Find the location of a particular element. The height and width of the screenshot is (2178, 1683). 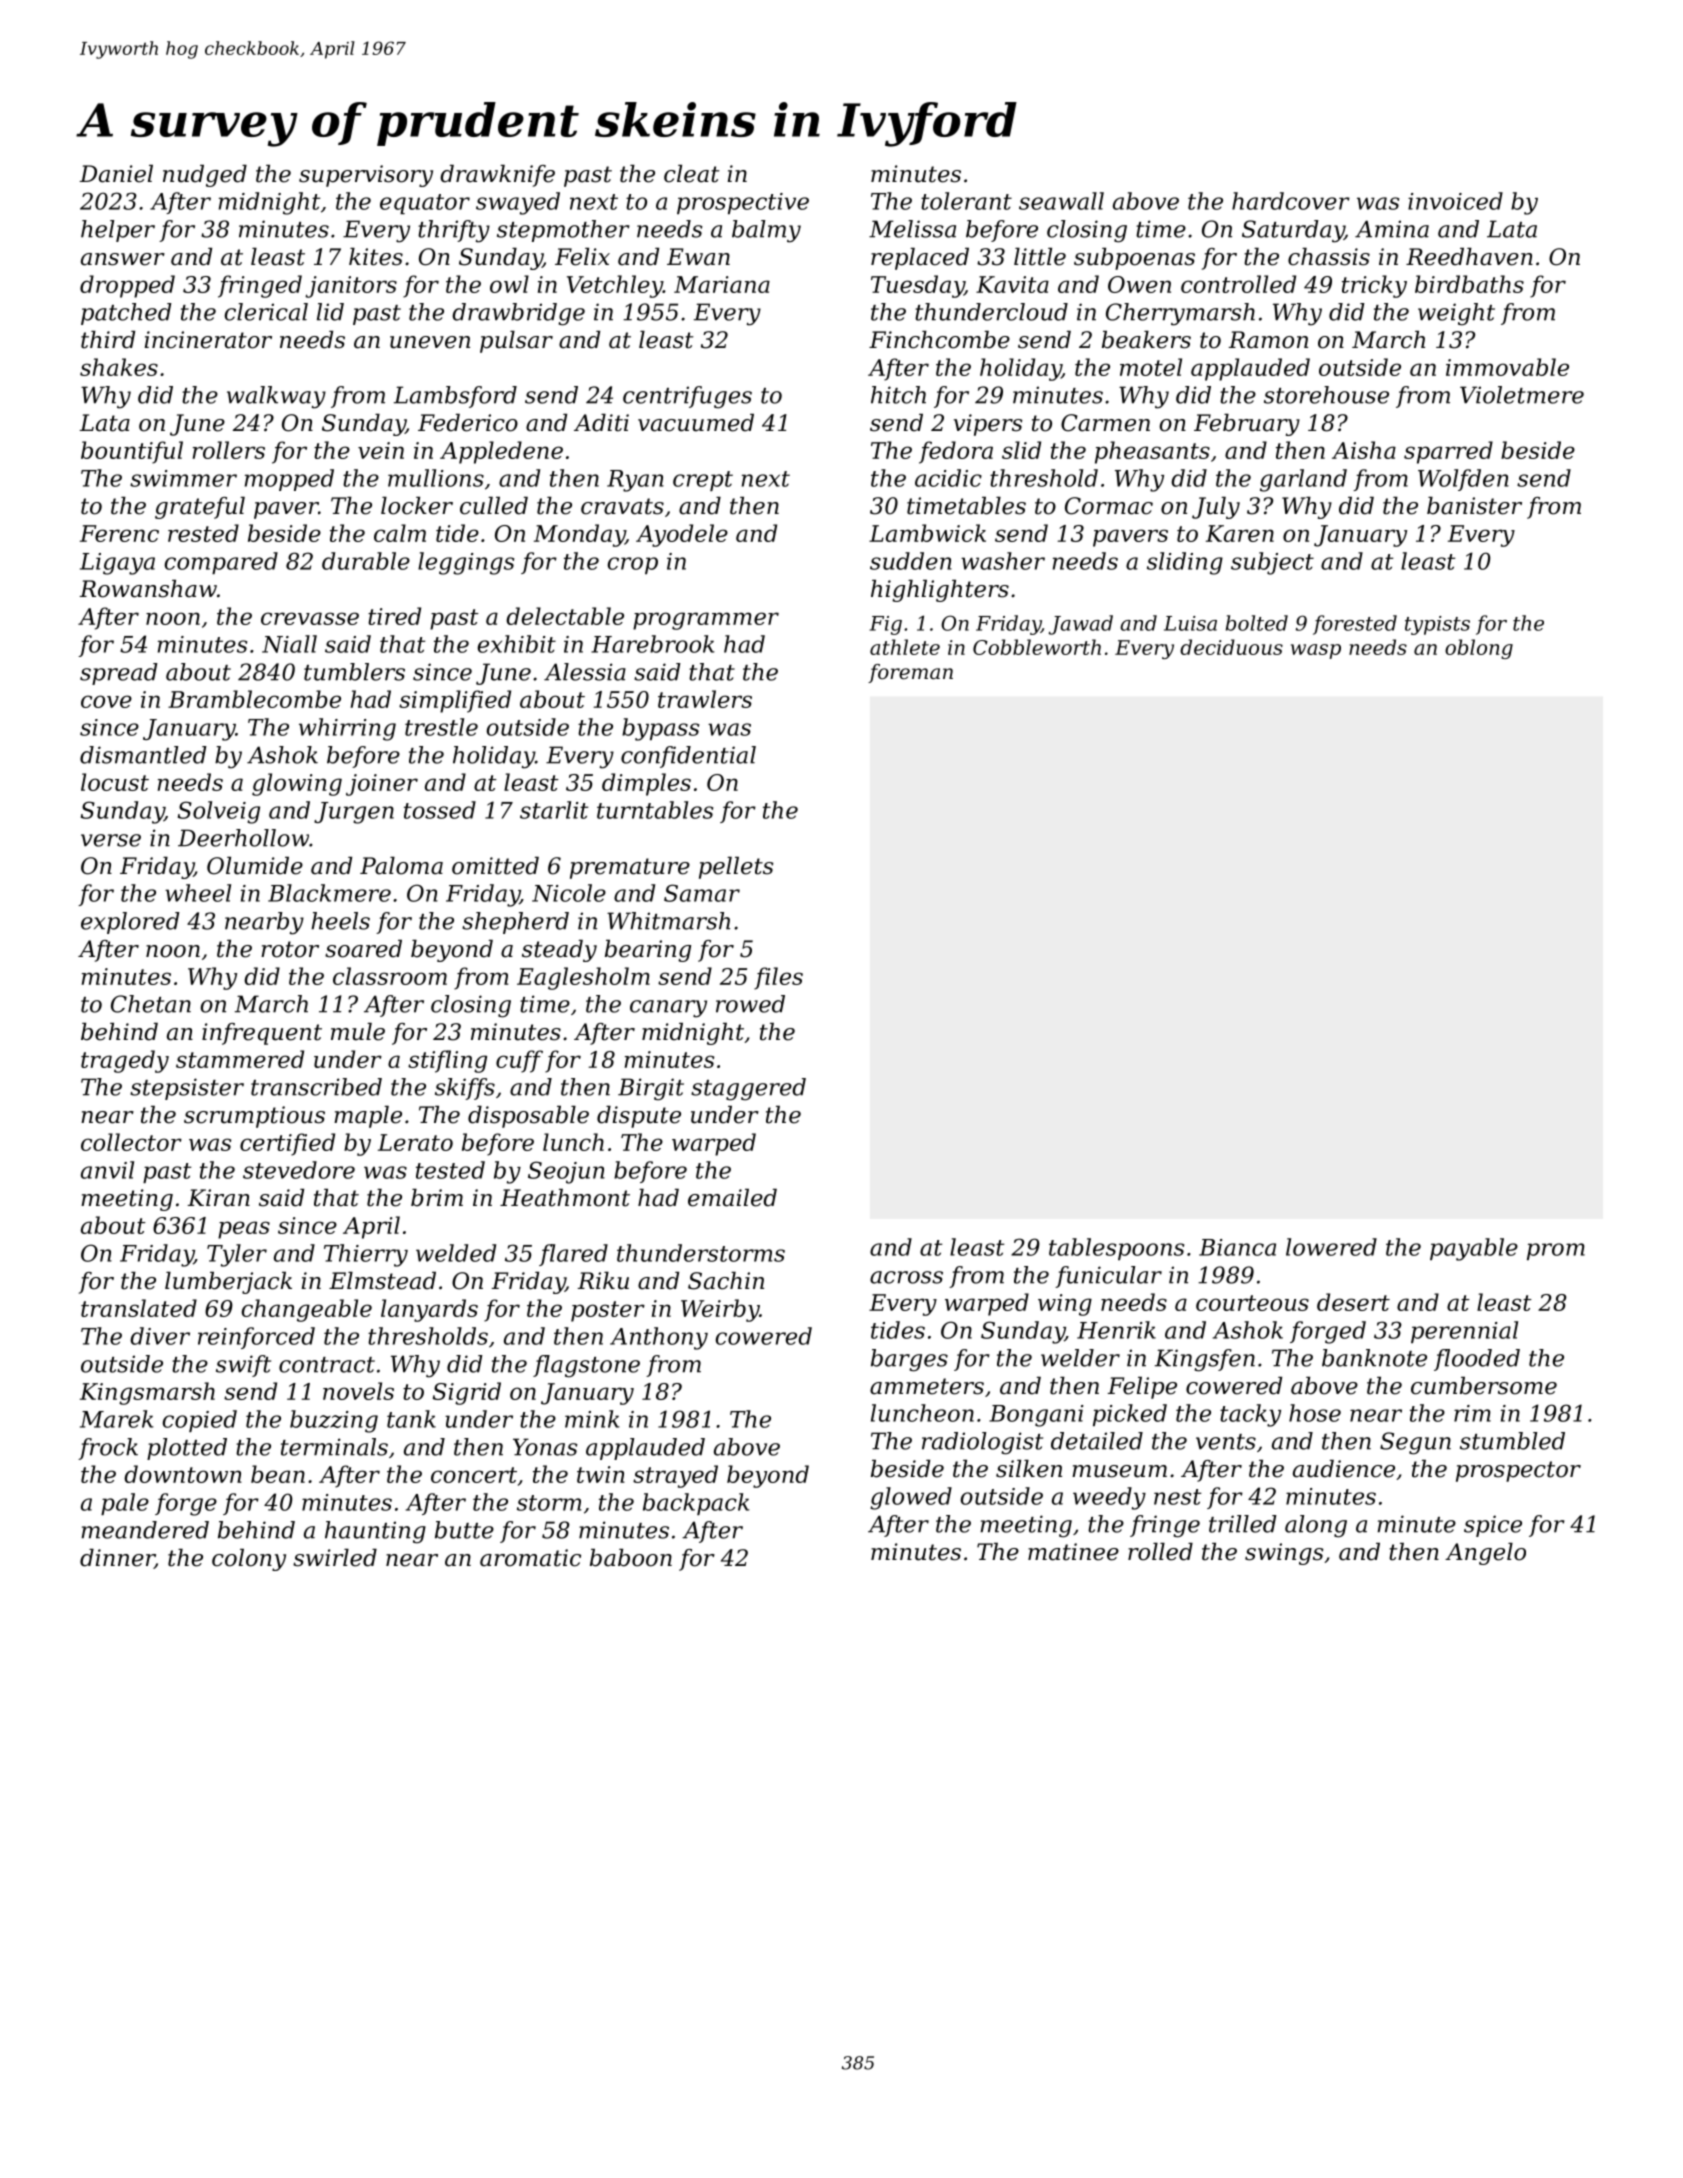

payable is located at coordinates (1474, 1249).
